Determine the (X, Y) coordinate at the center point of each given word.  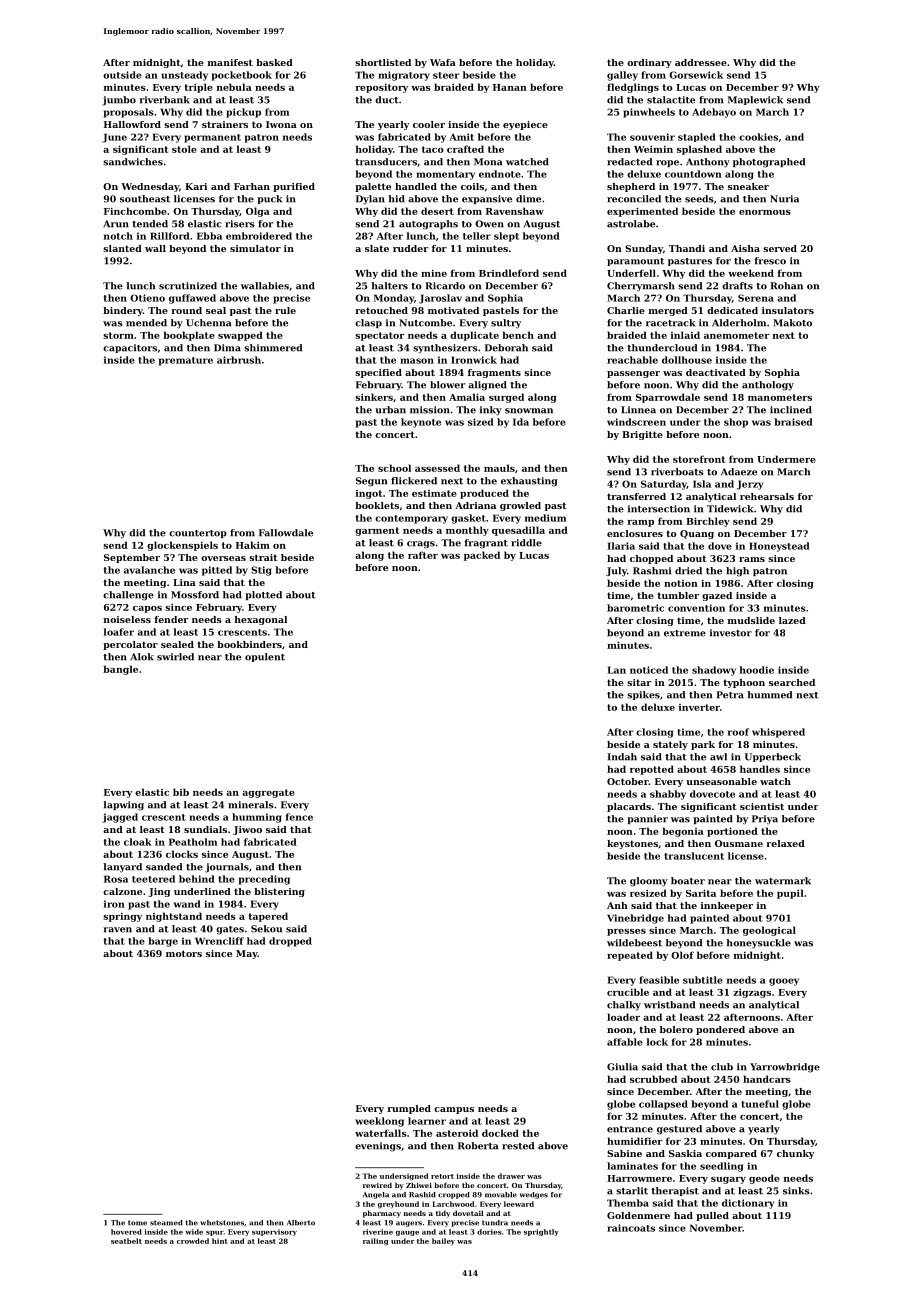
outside (122, 75)
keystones (632, 844)
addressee (701, 62)
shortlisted (383, 62)
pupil (790, 894)
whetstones (222, 1223)
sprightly (541, 1232)
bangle (120, 670)
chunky (795, 1154)
